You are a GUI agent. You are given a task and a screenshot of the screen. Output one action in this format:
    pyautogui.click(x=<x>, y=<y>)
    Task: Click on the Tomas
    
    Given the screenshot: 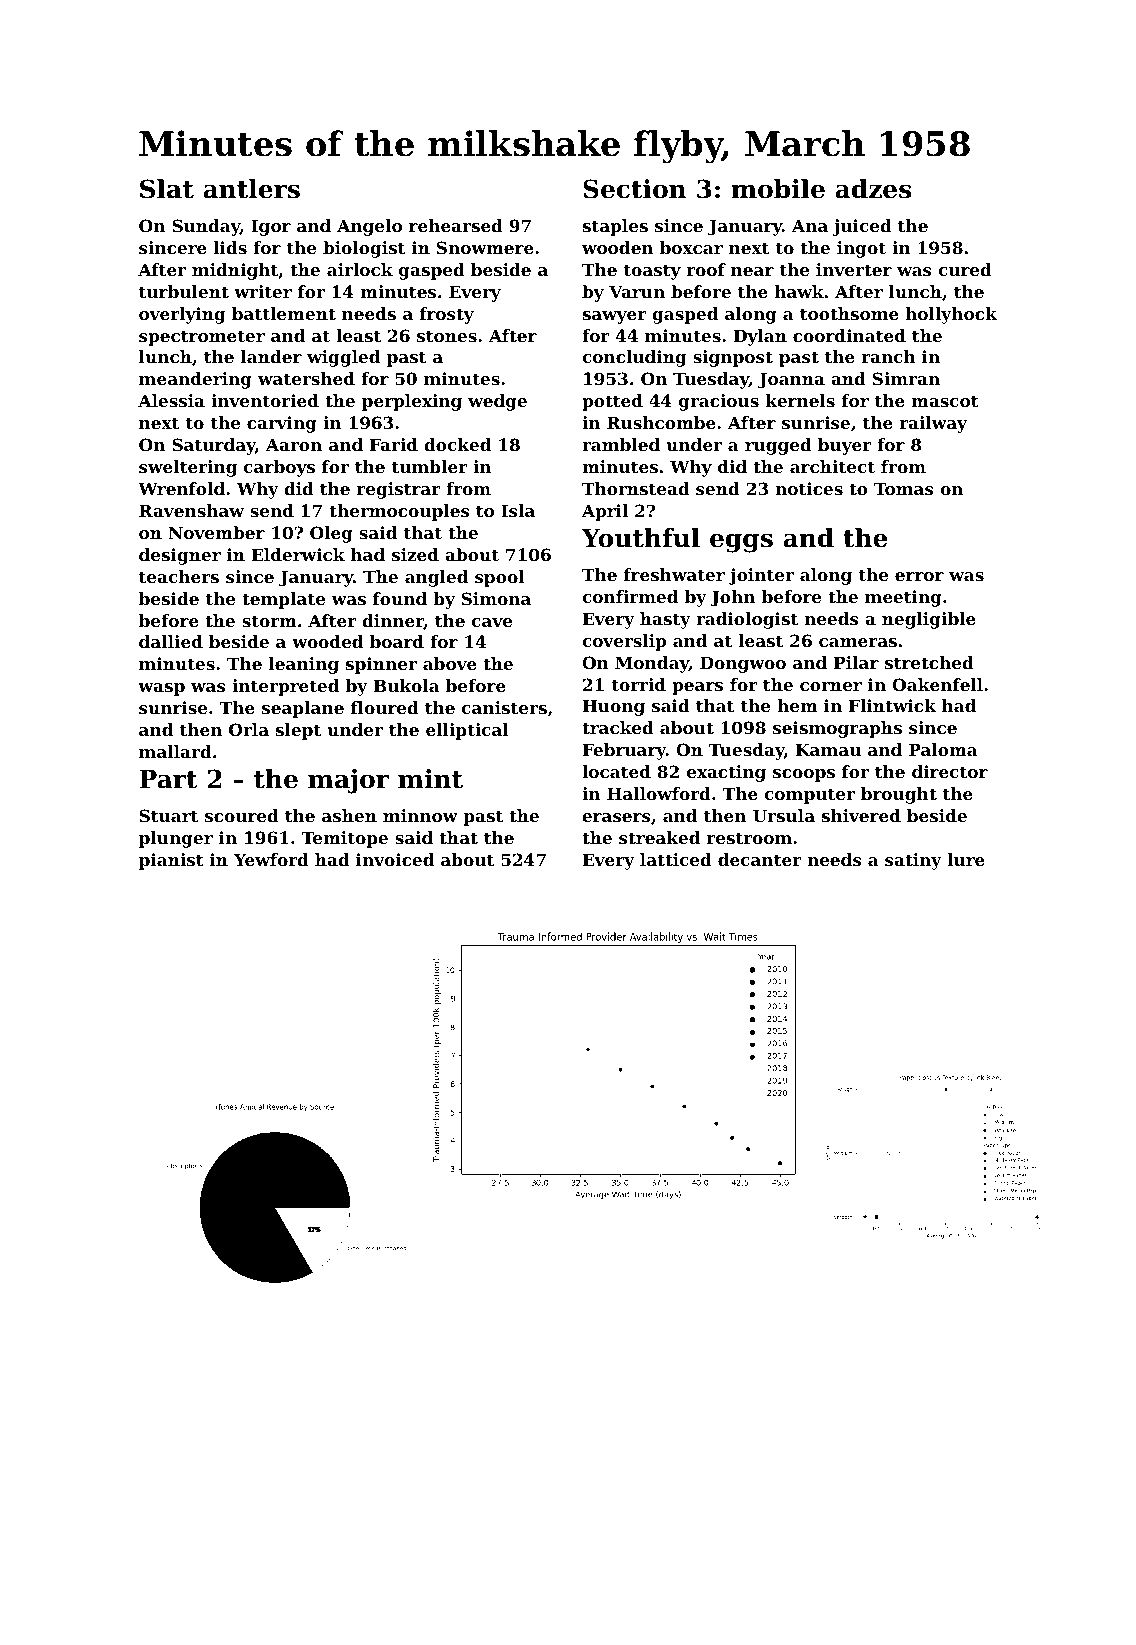 What is the action you would take?
    pyautogui.click(x=904, y=488)
